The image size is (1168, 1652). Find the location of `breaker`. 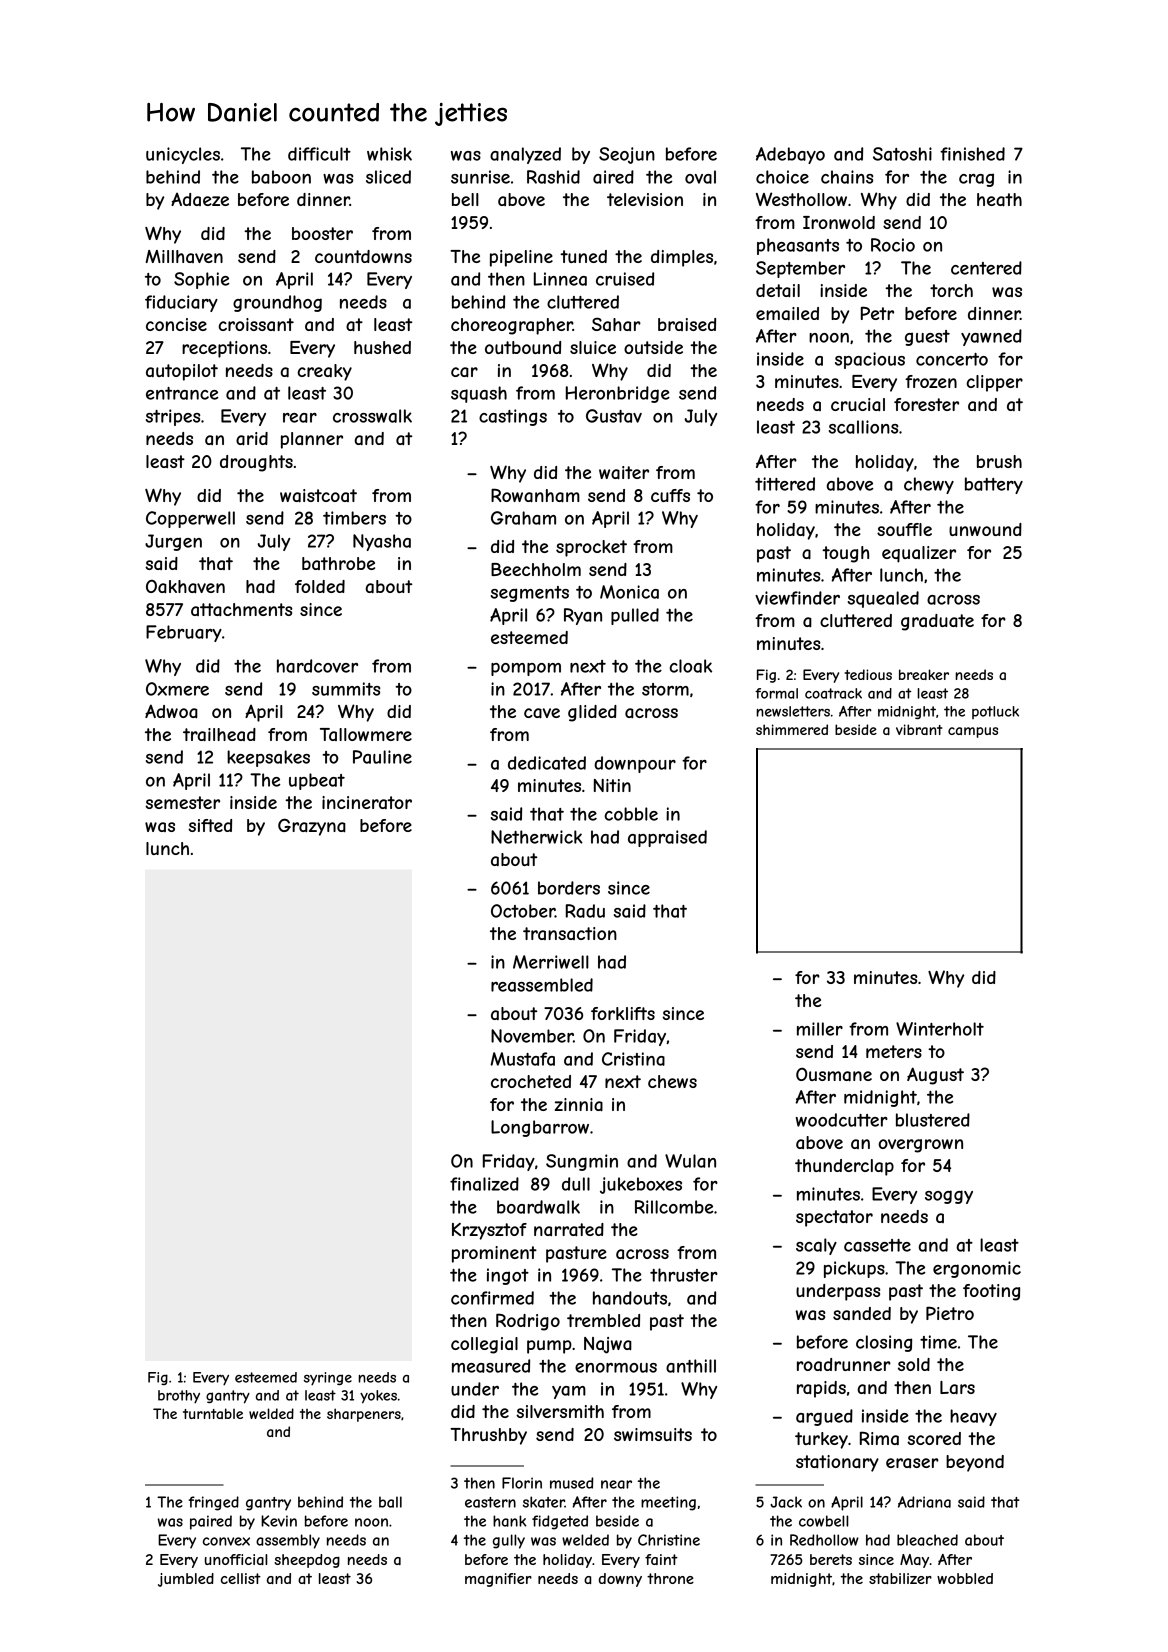

breaker is located at coordinates (924, 674).
